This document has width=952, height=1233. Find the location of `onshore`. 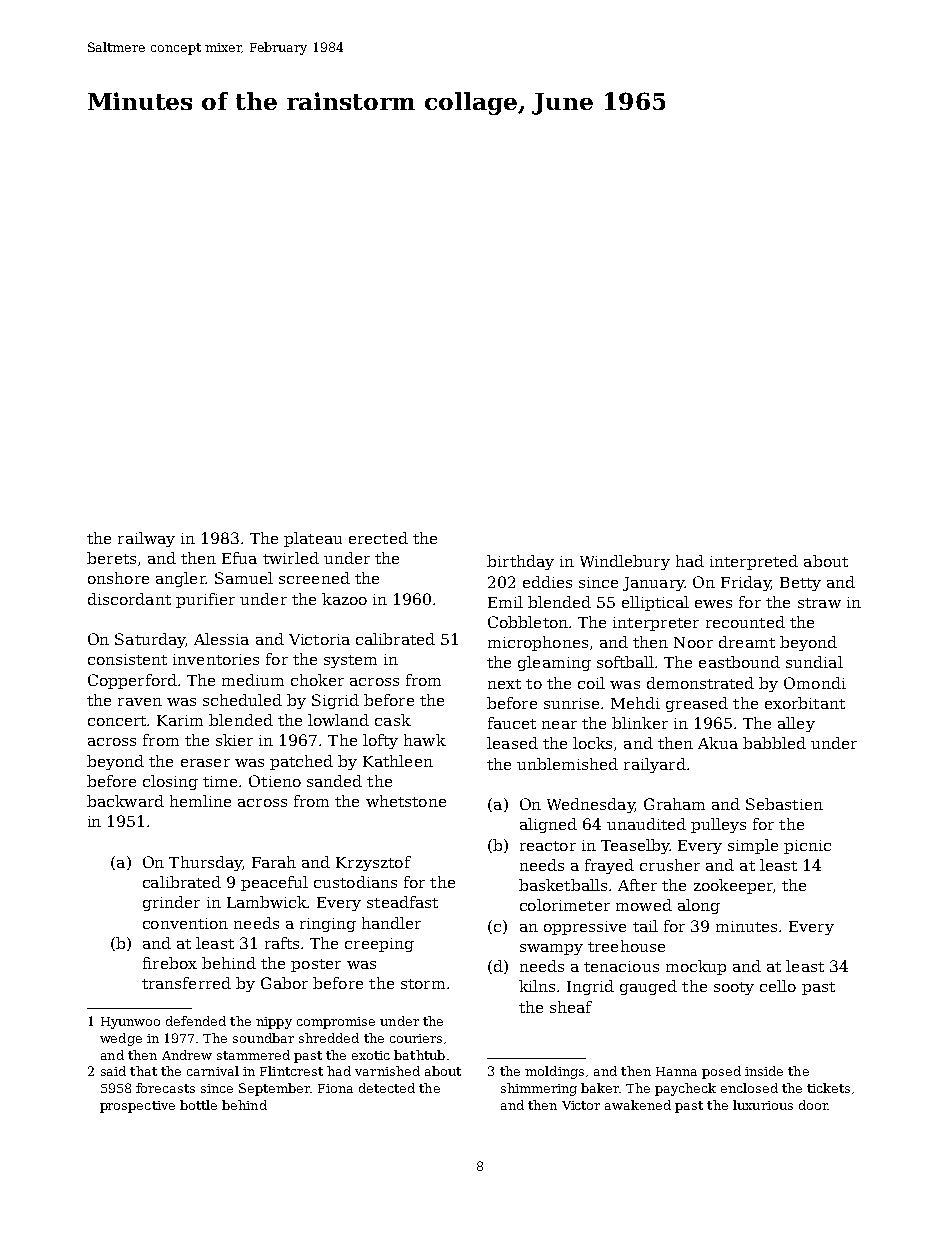

onshore is located at coordinates (118, 578).
